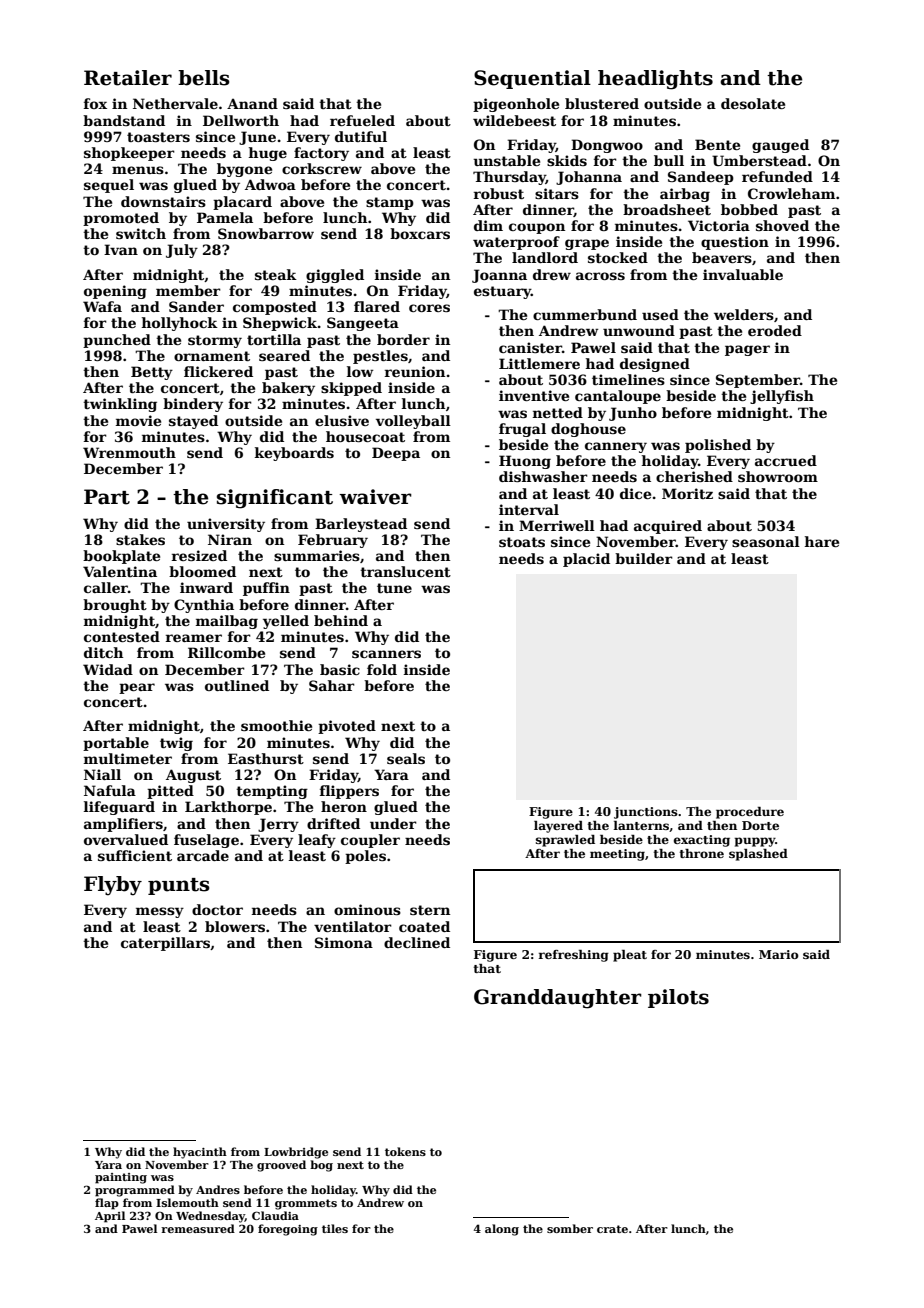 The height and width of the document is (1308, 924). I want to click on Bente, so click(717, 144).
